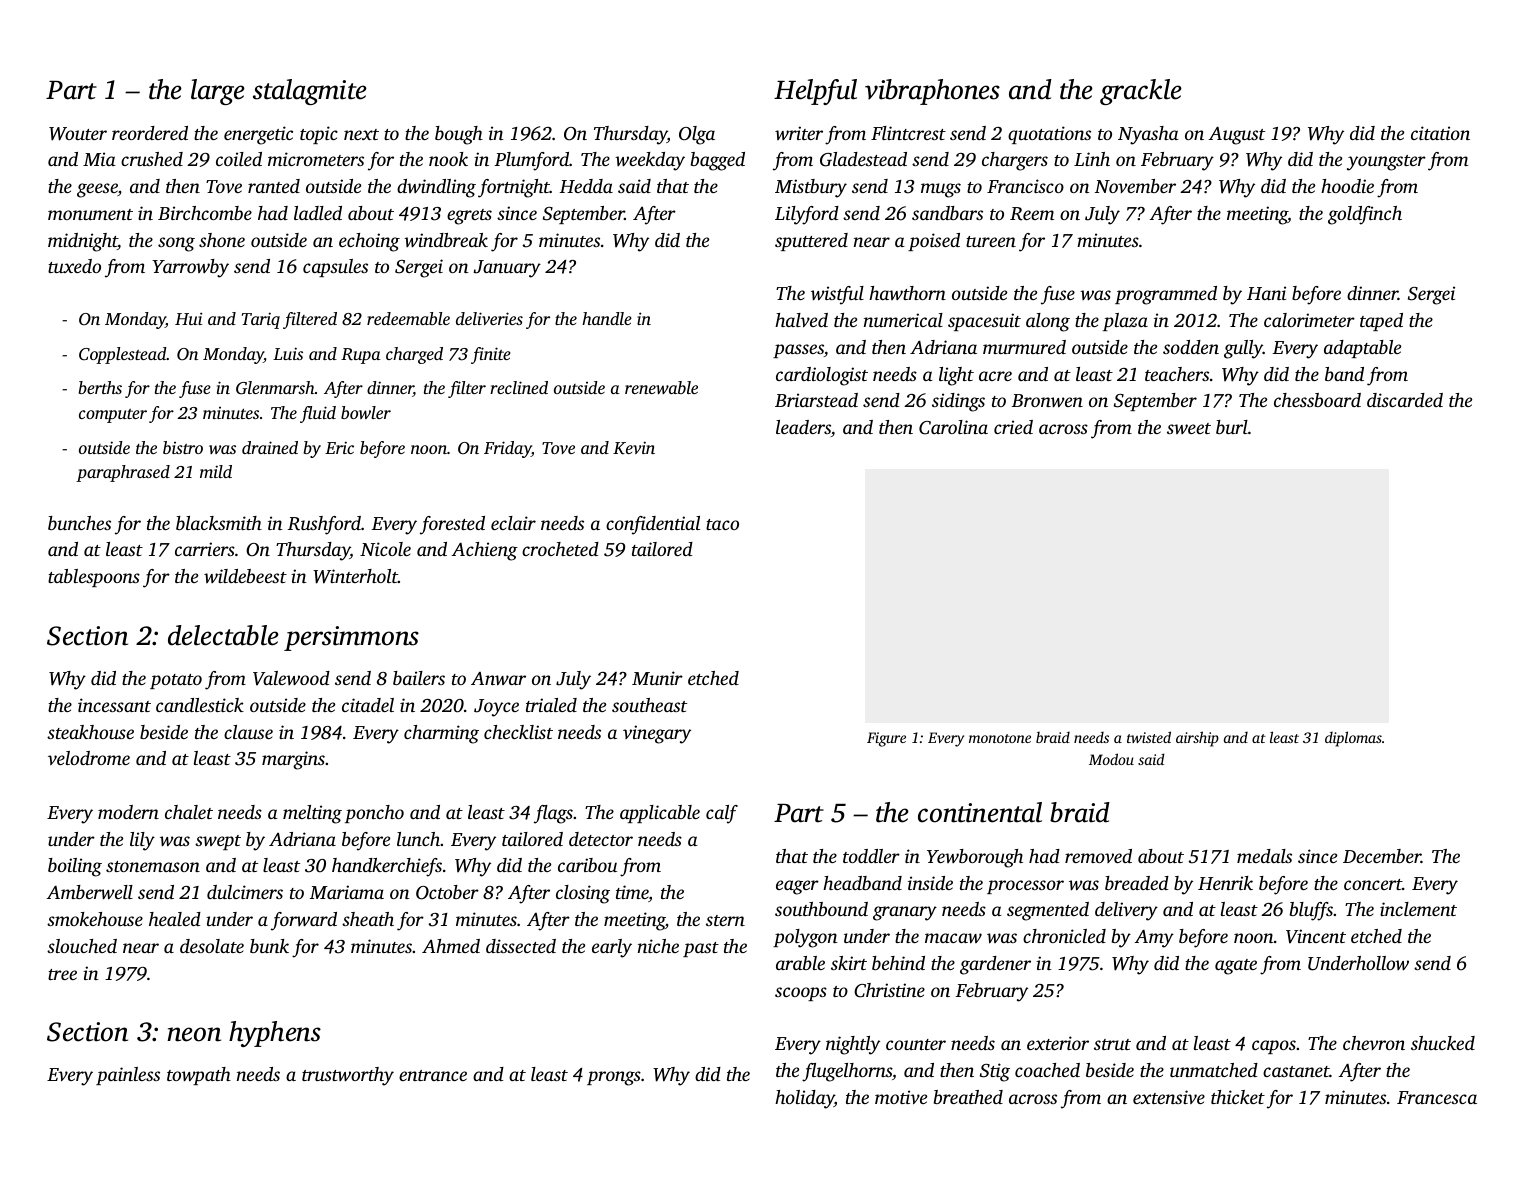  Describe the element at coordinates (801, 994) in the image. I see `scoops` at that location.
